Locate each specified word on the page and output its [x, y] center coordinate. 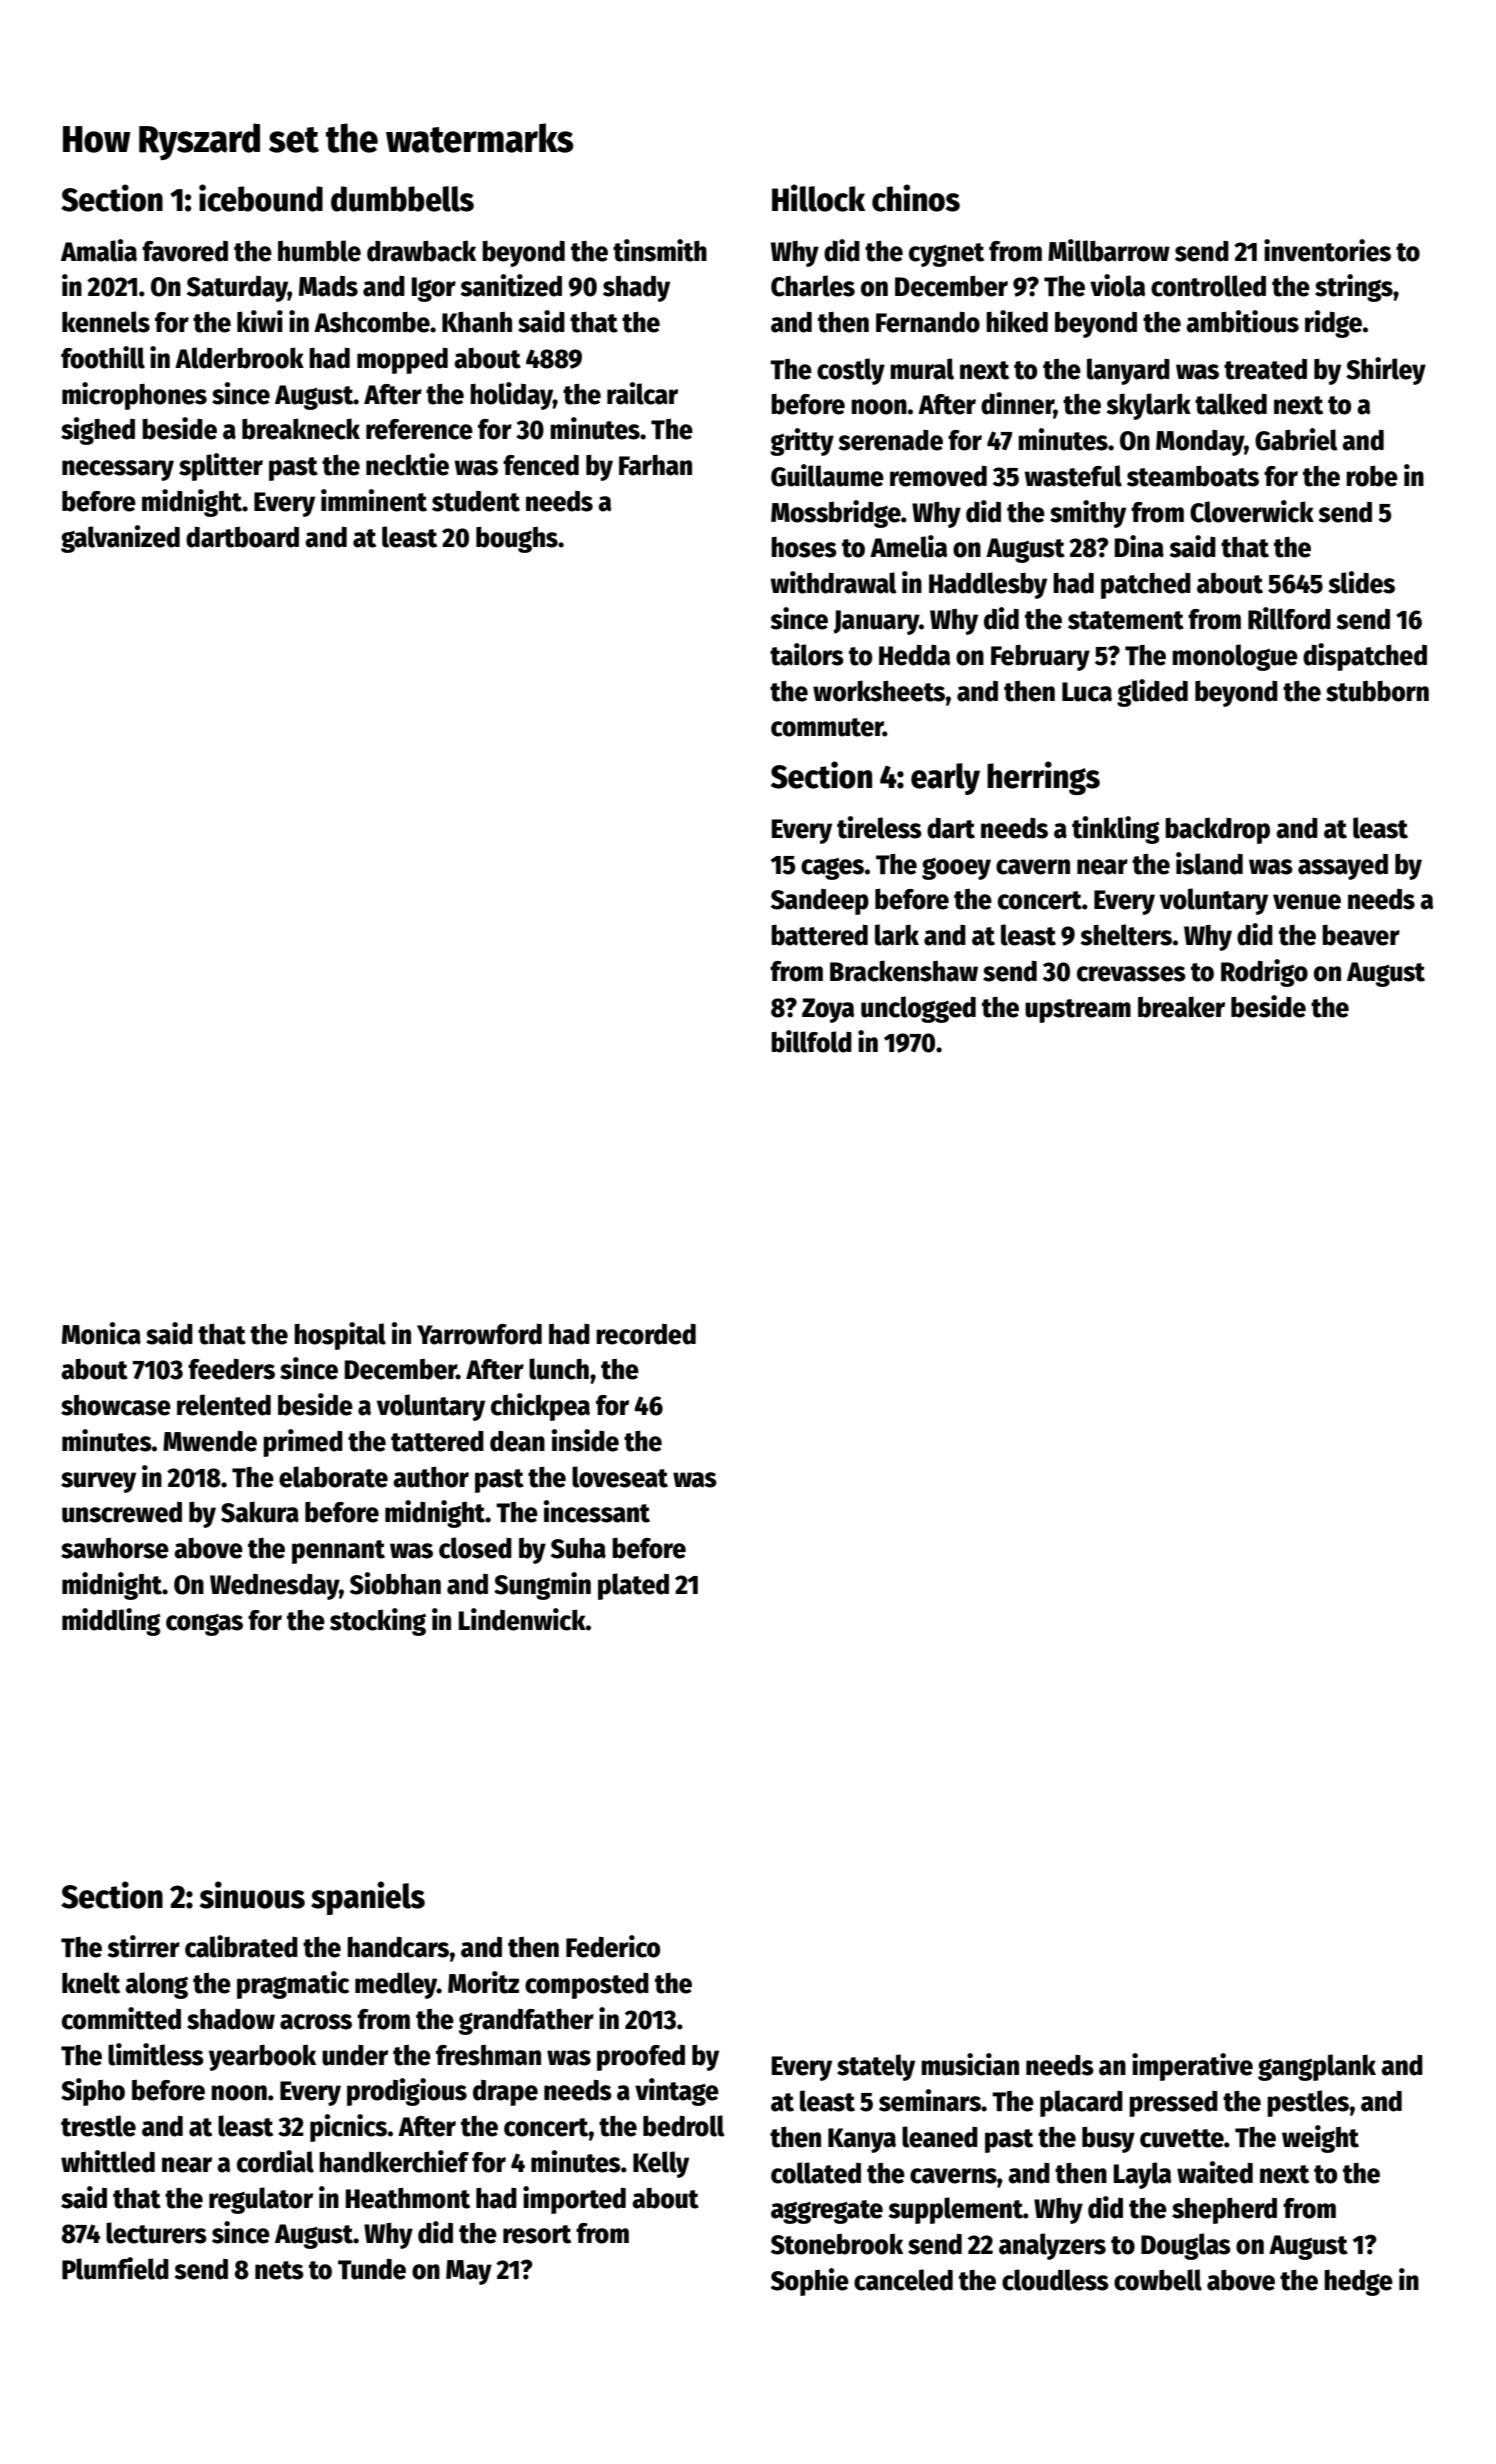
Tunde [372, 2269]
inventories [1327, 250]
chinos [916, 198]
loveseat [620, 1477]
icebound [261, 198]
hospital [340, 1336]
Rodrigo [1264, 973]
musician [970, 2064]
